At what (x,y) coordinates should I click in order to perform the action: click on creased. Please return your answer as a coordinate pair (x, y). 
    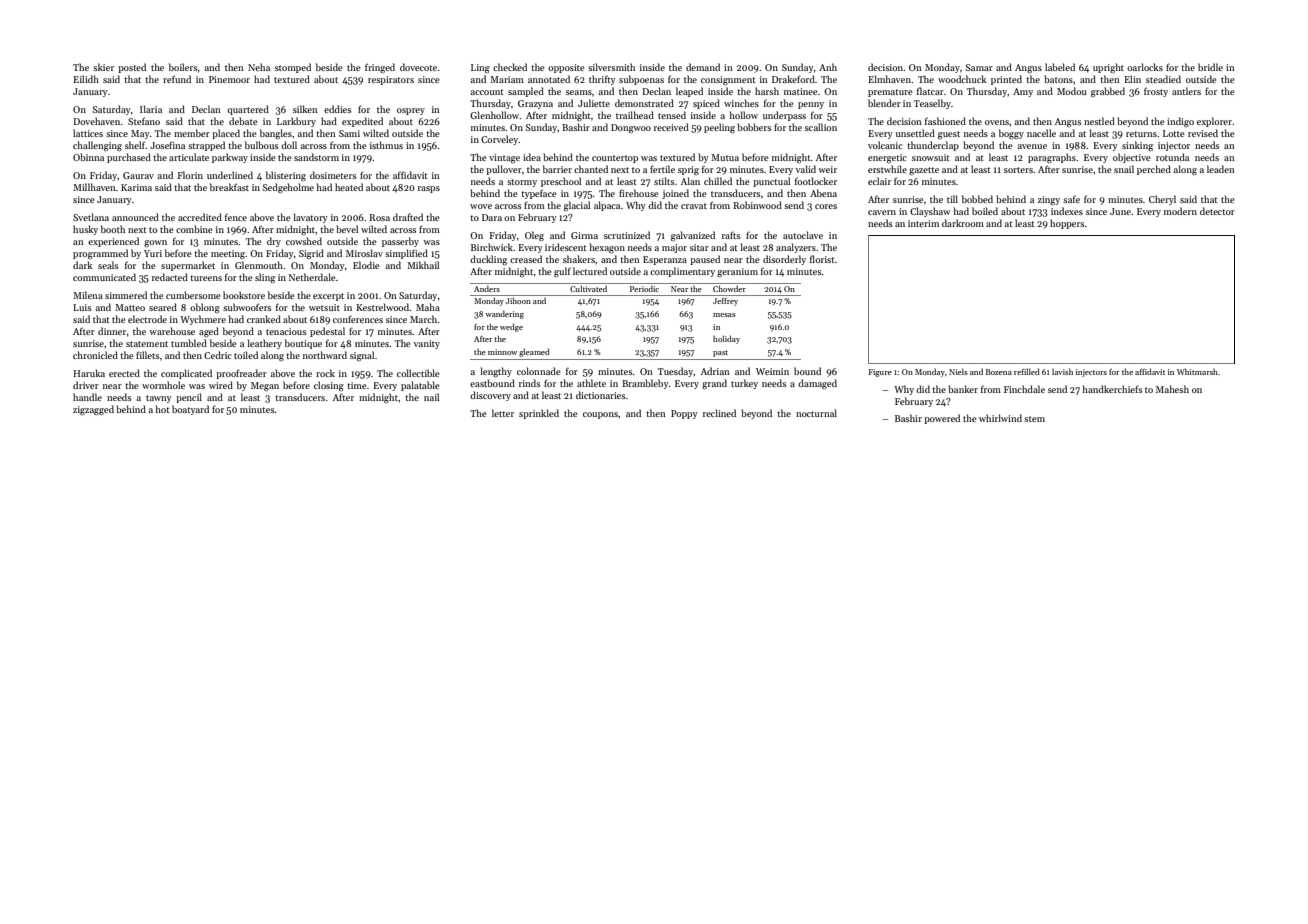
    Looking at the image, I should click on (526, 259).
